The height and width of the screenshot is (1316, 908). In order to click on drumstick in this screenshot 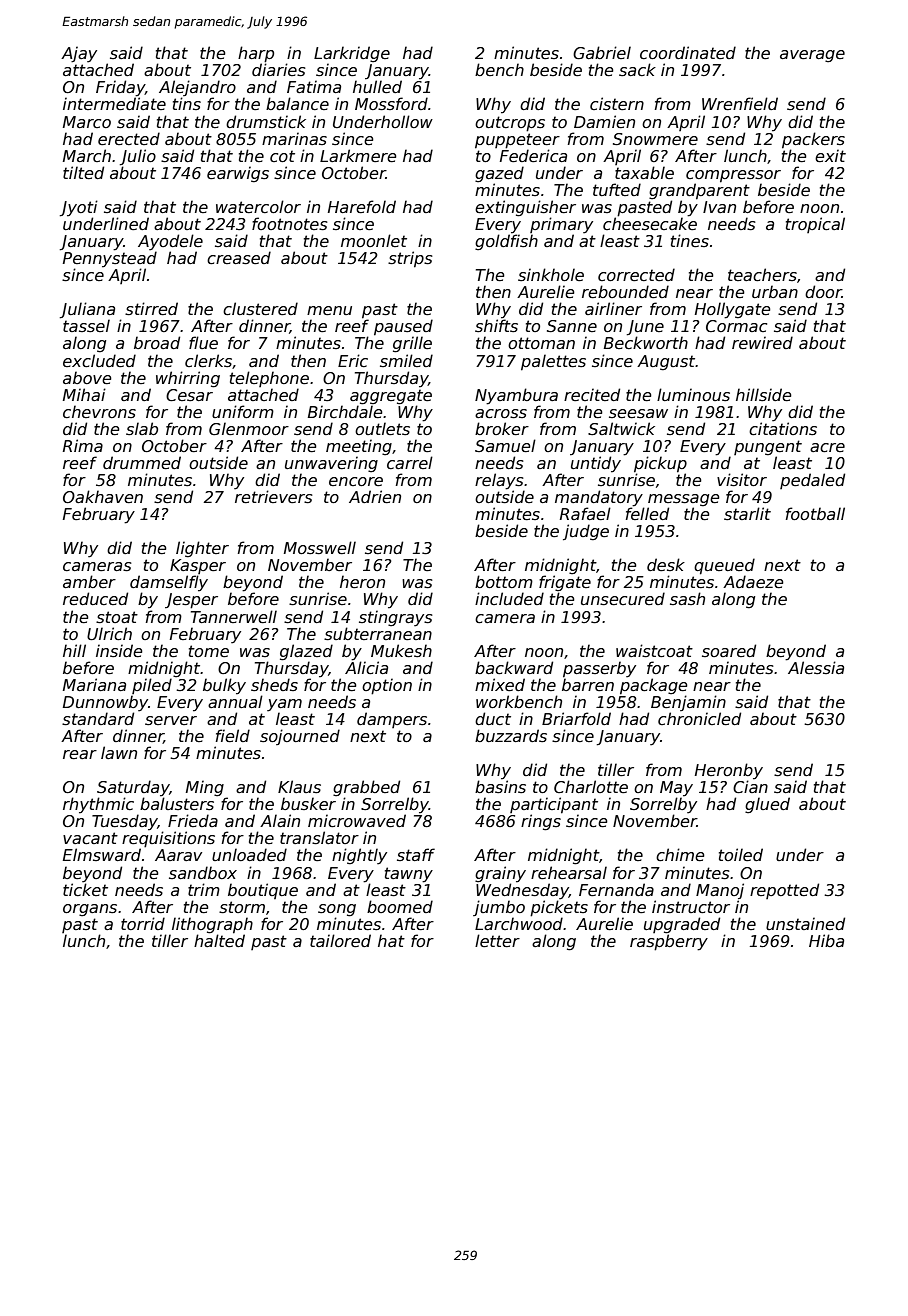, I will do `click(266, 122)`.
